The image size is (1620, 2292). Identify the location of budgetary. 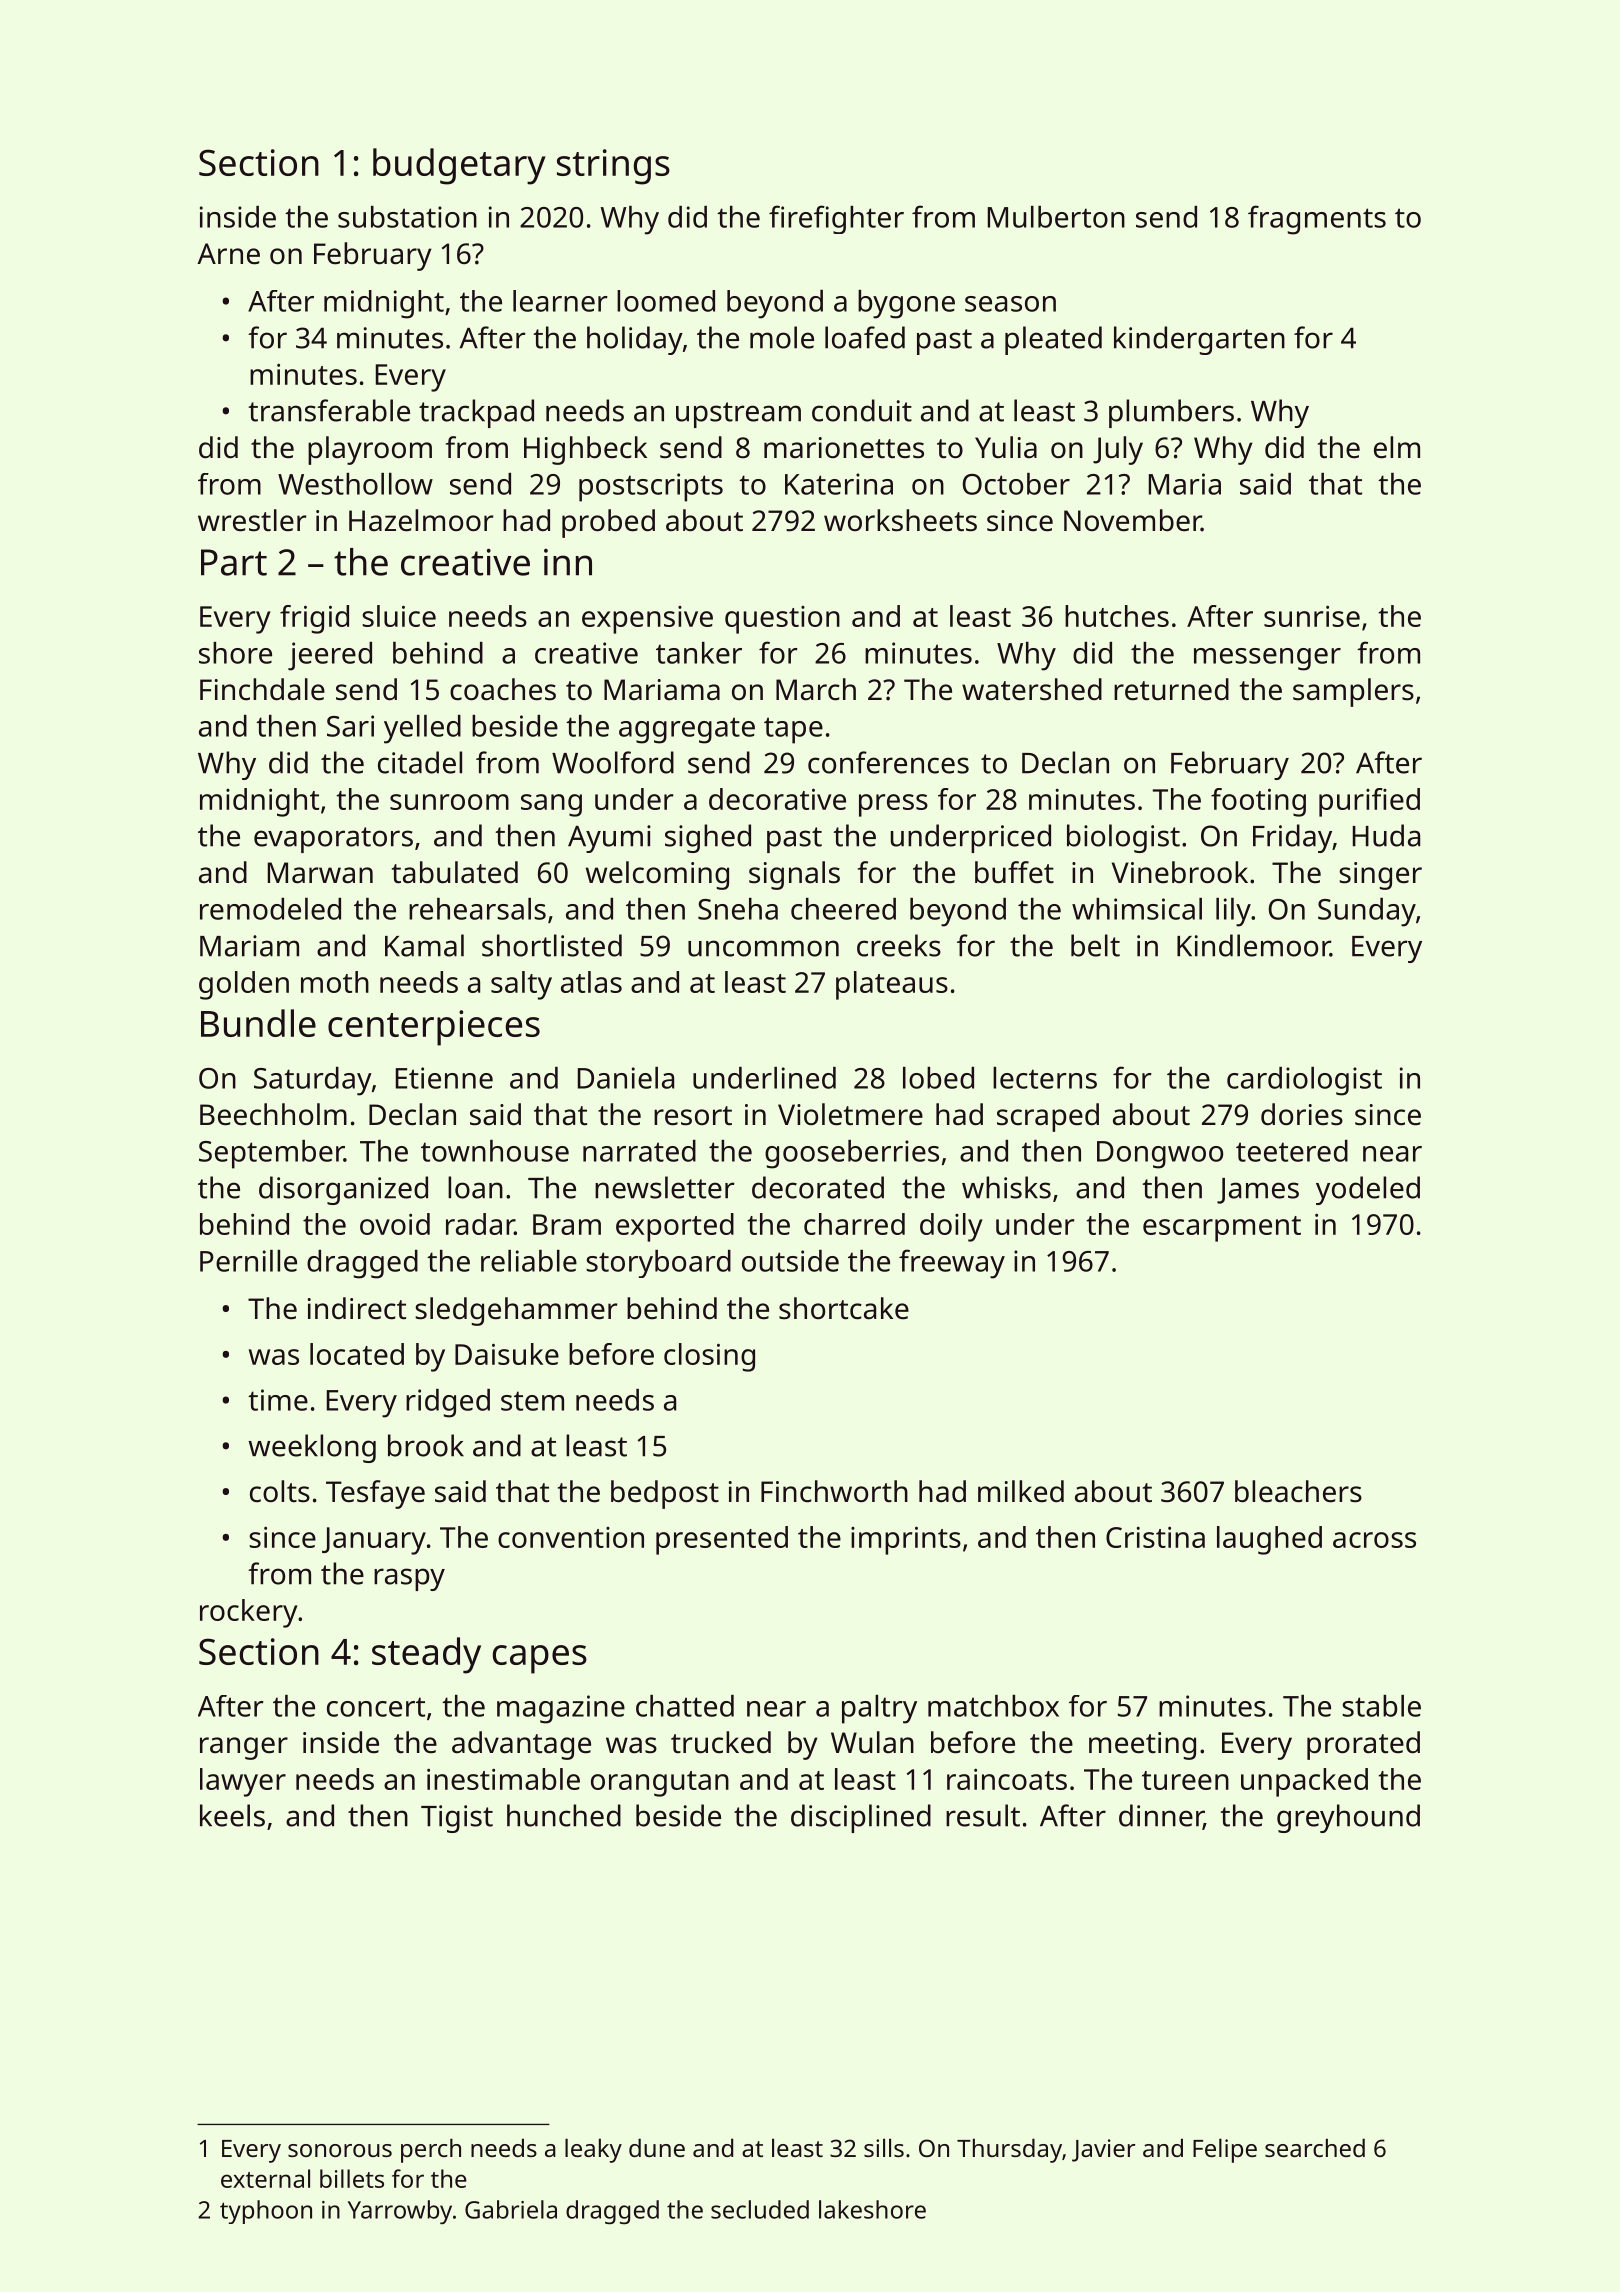
(459, 166).
